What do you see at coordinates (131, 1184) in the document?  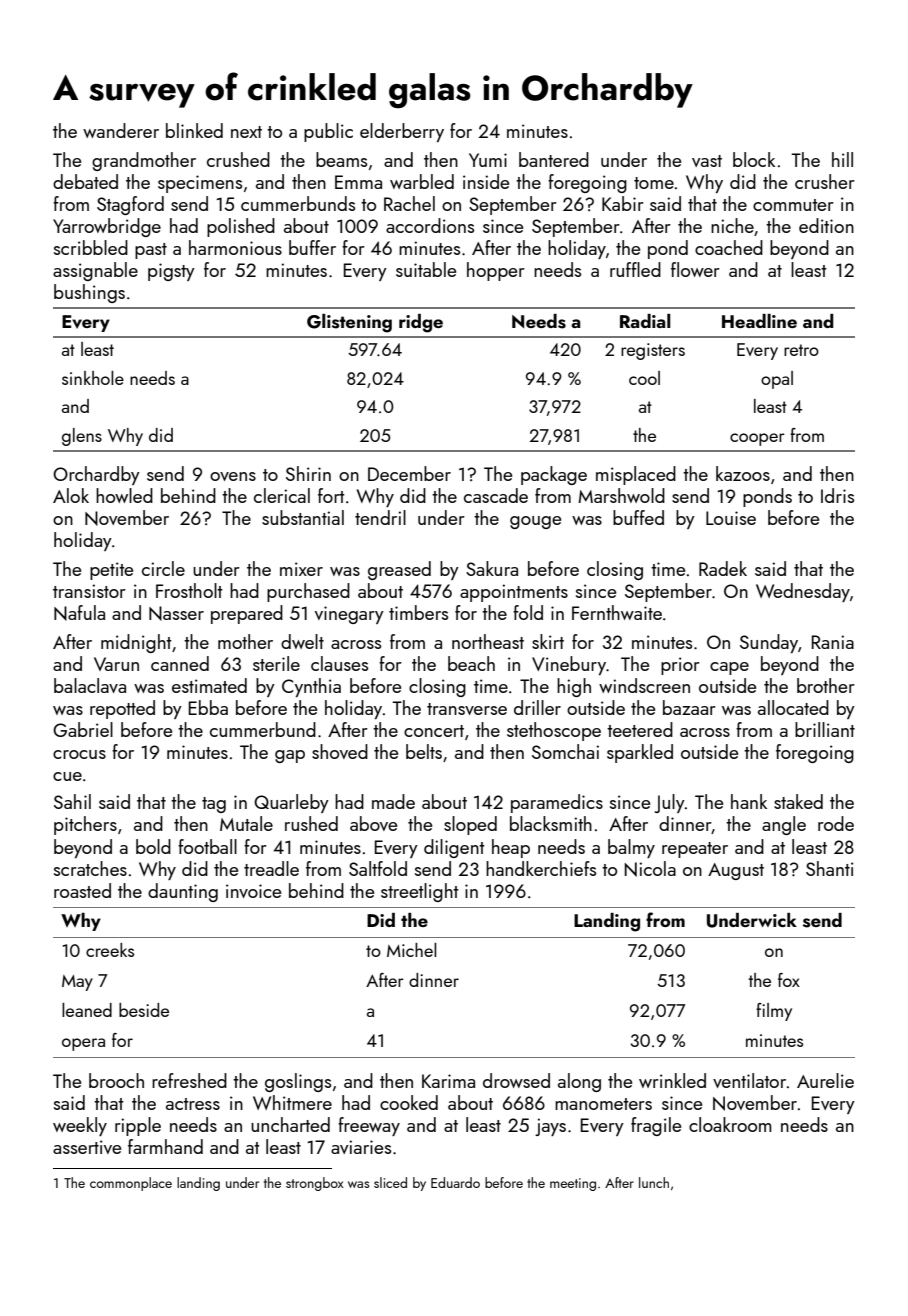 I see `commonplace` at bounding box center [131, 1184].
